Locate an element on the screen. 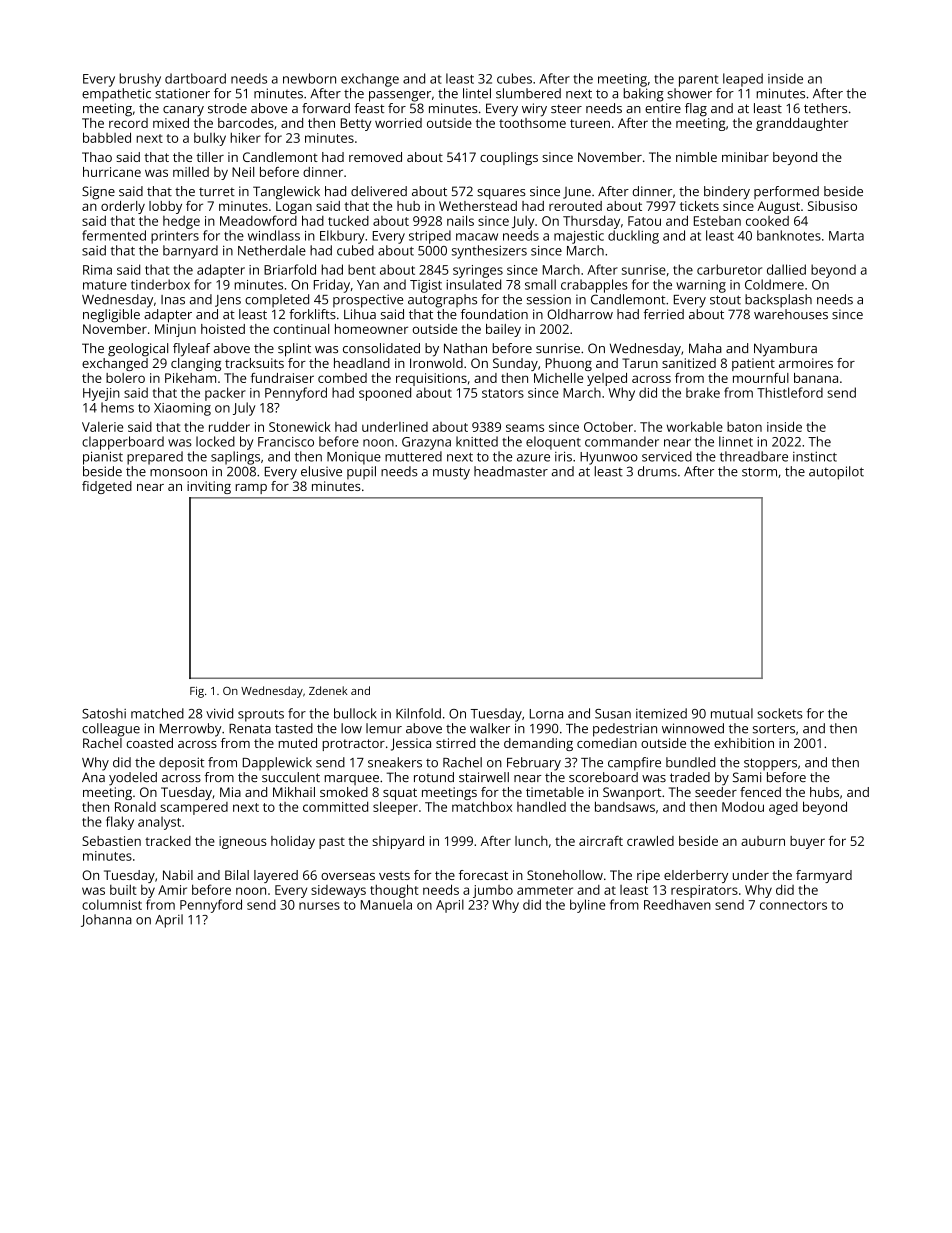 Image resolution: width=952 pixels, height=1233 pixels. August is located at coordinates (778, 207).
